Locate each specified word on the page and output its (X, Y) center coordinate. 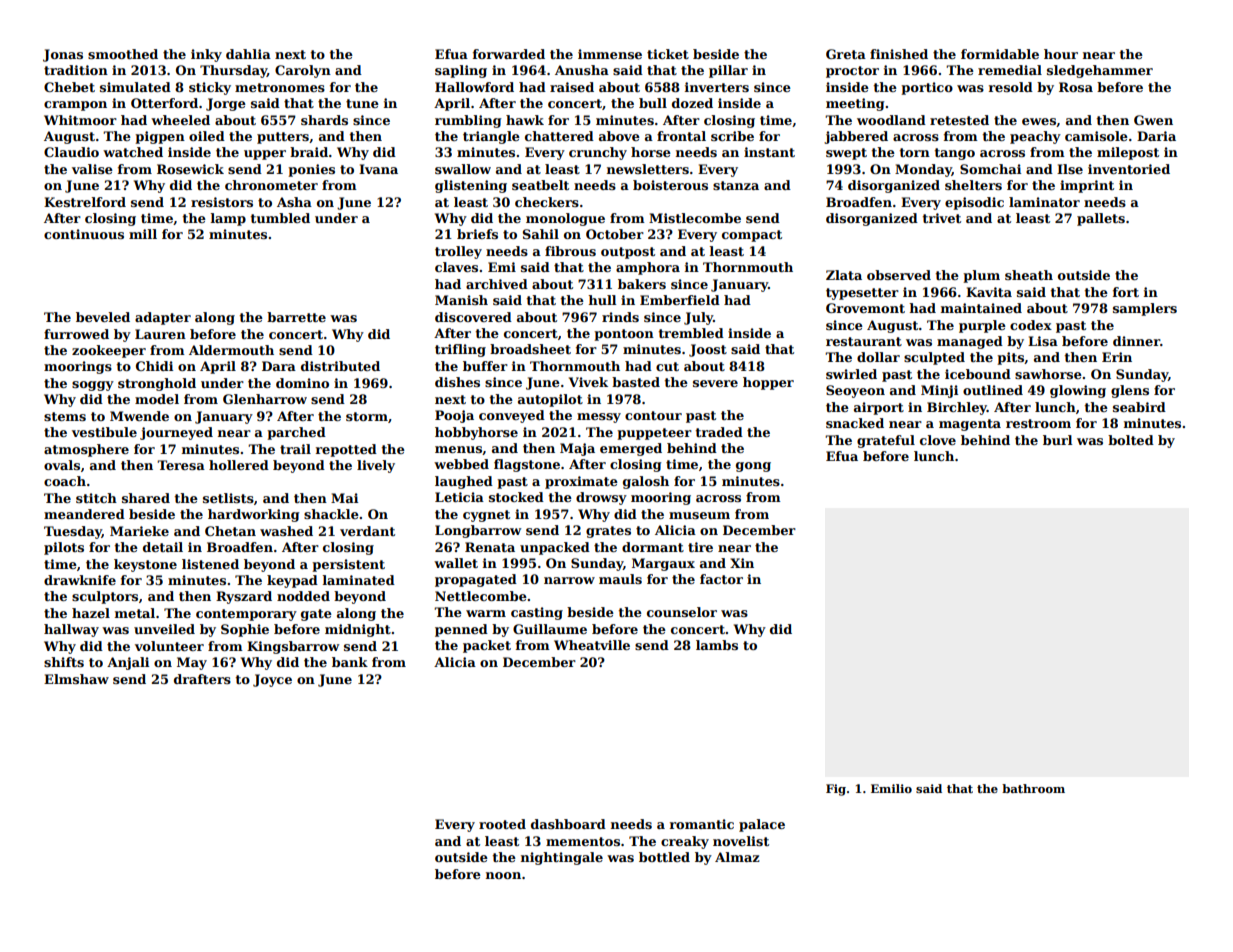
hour (1061, 54)
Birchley (957, 408)
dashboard (568, 824)
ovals (62, 465)
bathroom (1033, 788)
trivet (942, 218)
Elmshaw (76, 679)
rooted (502, 824)
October (615, 234)
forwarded (509, 54)
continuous (84, 234)
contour (653, 415)
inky (206, 55)
